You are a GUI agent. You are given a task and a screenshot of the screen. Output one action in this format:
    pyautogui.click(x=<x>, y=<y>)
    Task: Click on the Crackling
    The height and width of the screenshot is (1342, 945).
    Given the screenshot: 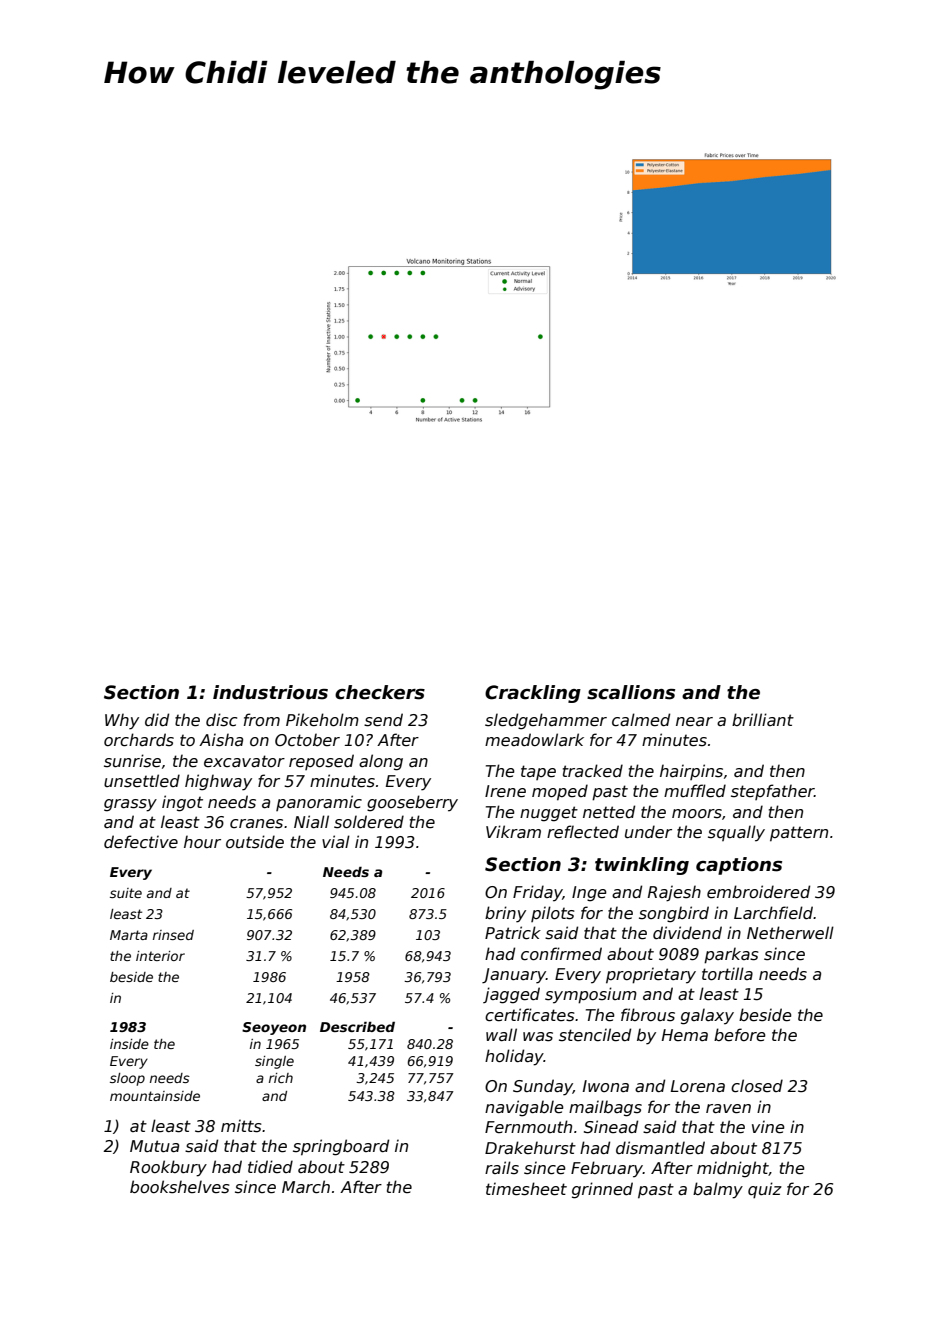 What is the action you would take?
    pyautogui.click(x=533, y=694)
